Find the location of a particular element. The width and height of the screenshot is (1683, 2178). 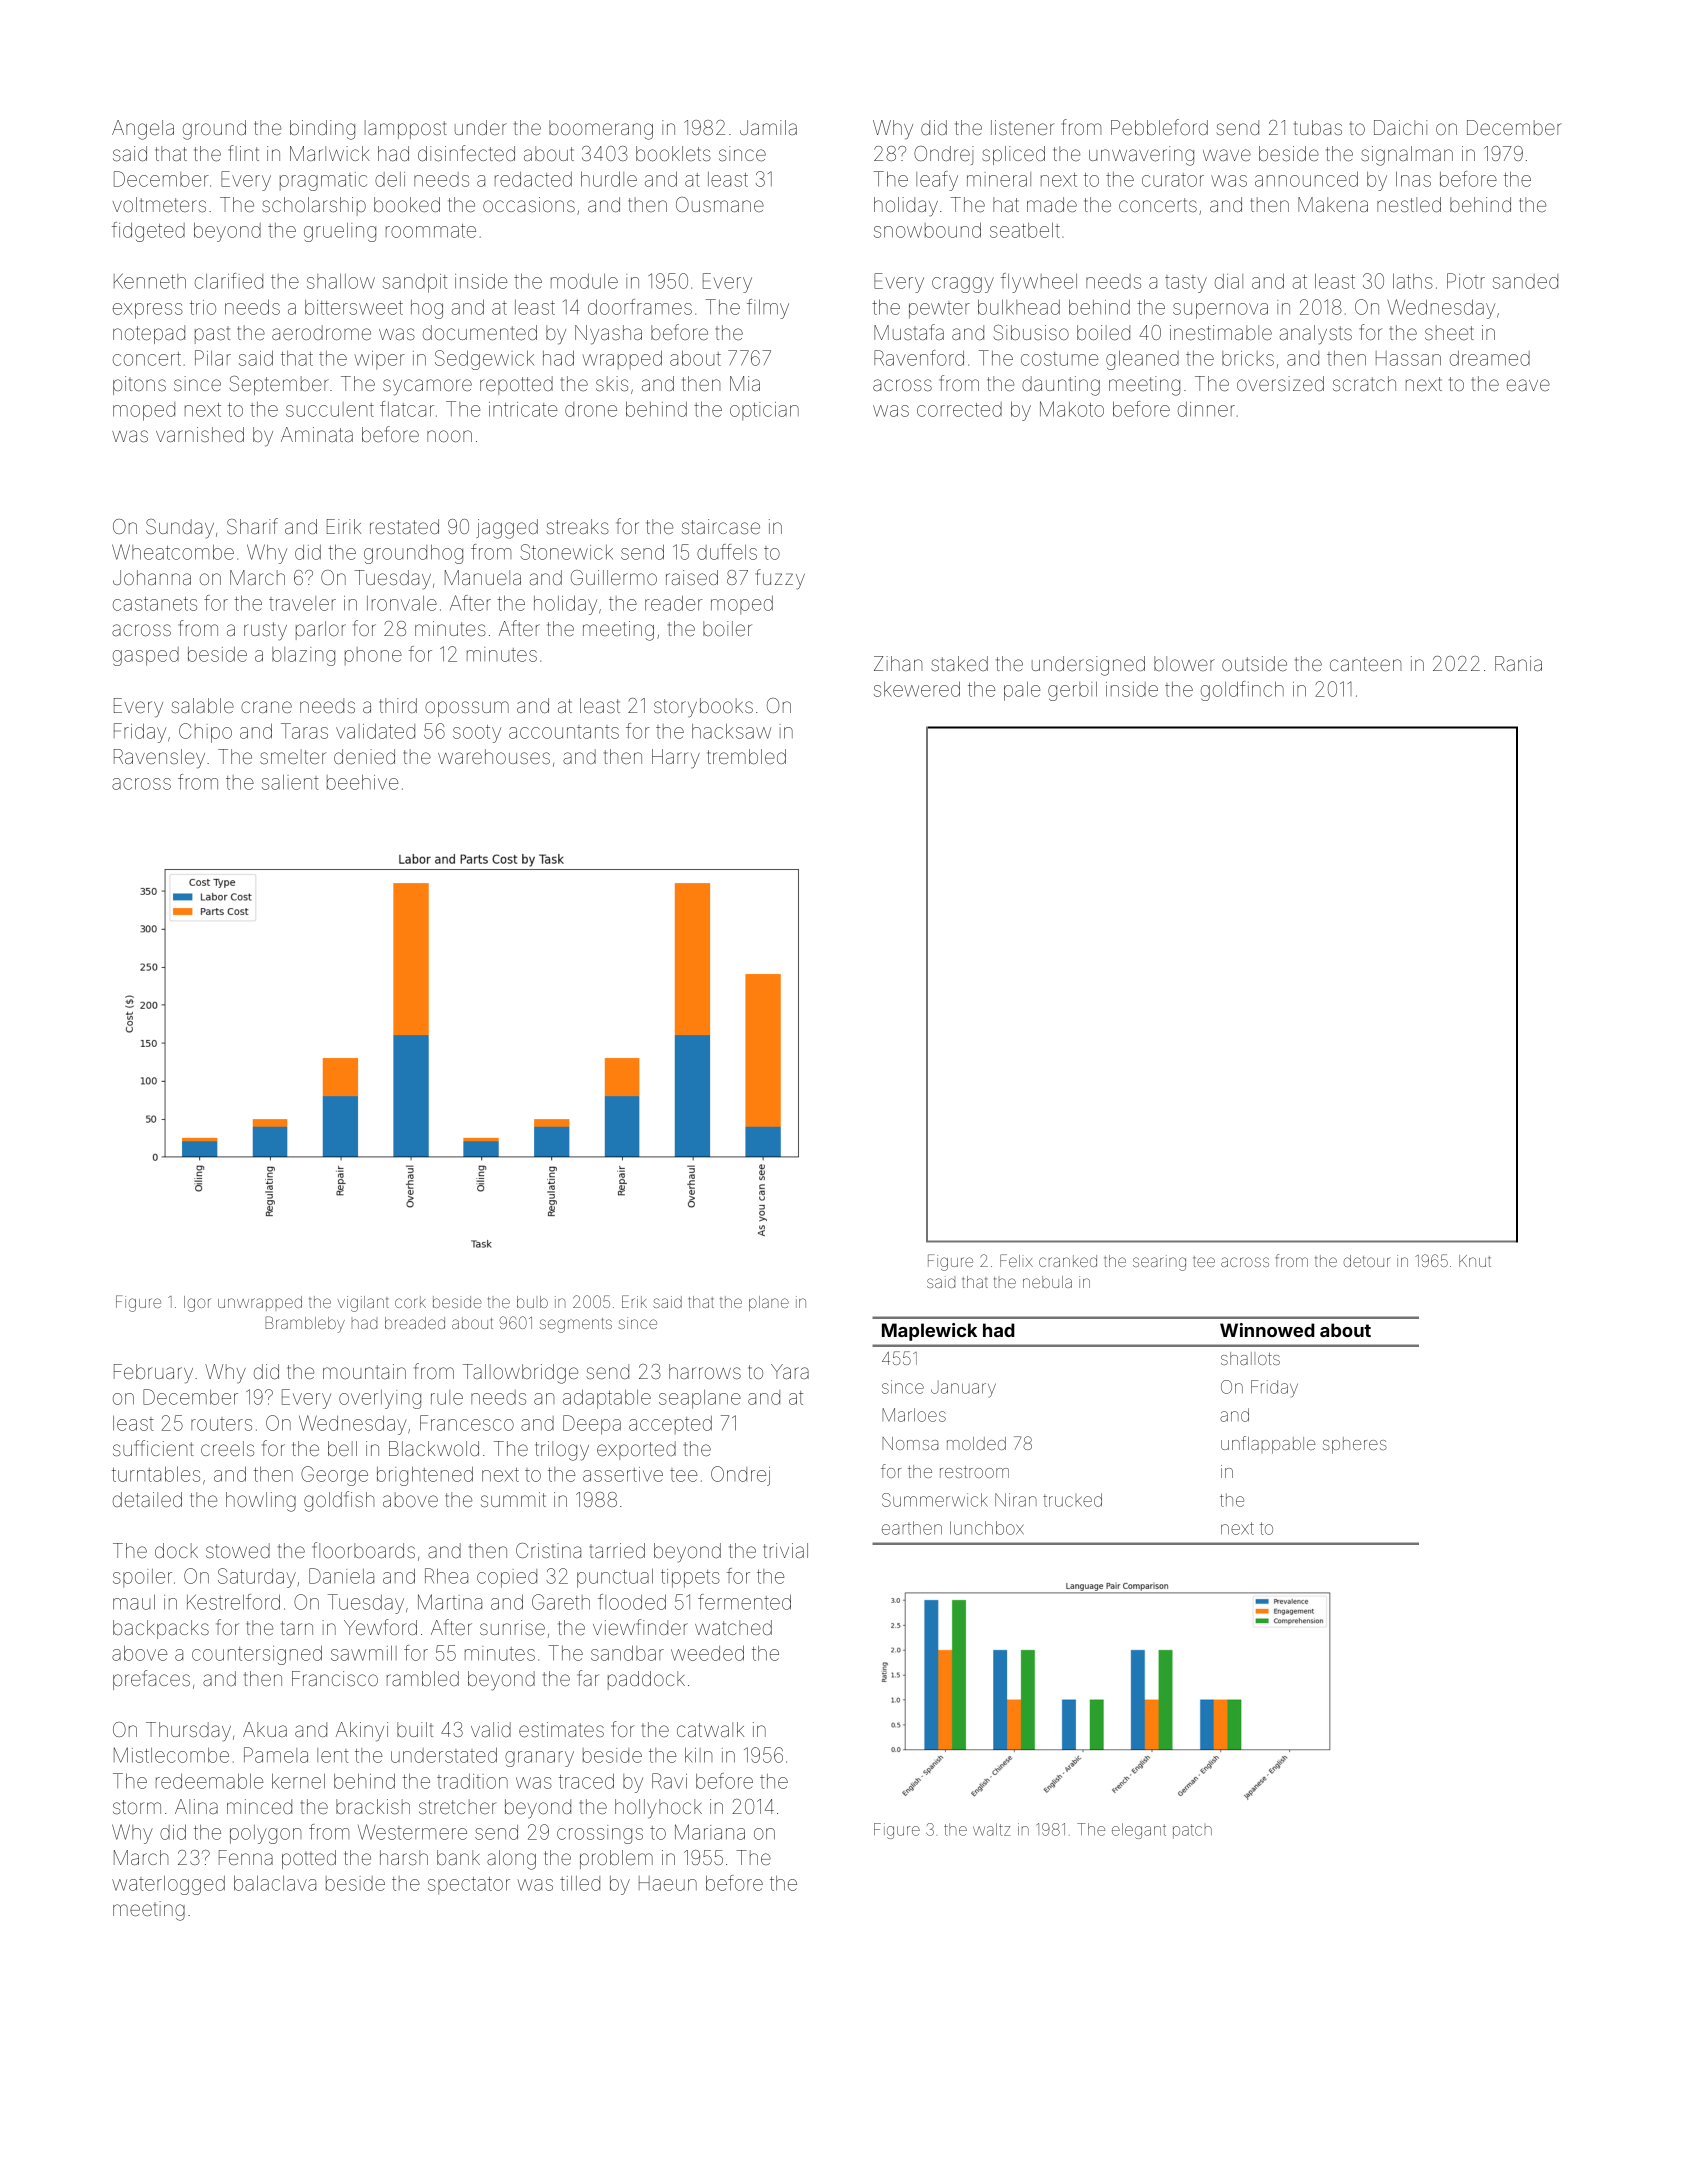

leafy is located at coordinates (937, 181).
